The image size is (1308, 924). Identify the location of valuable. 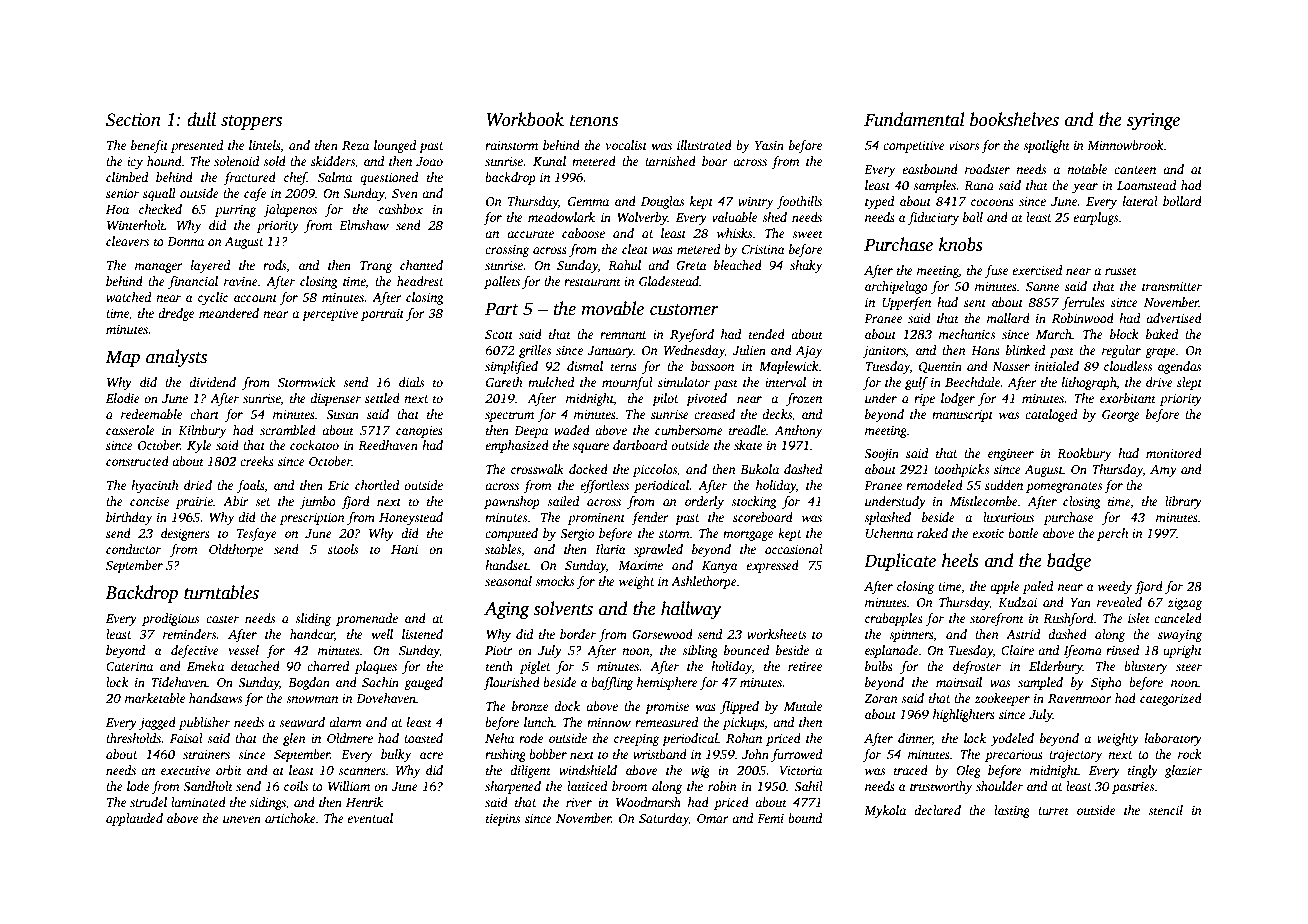
(734, 217).
